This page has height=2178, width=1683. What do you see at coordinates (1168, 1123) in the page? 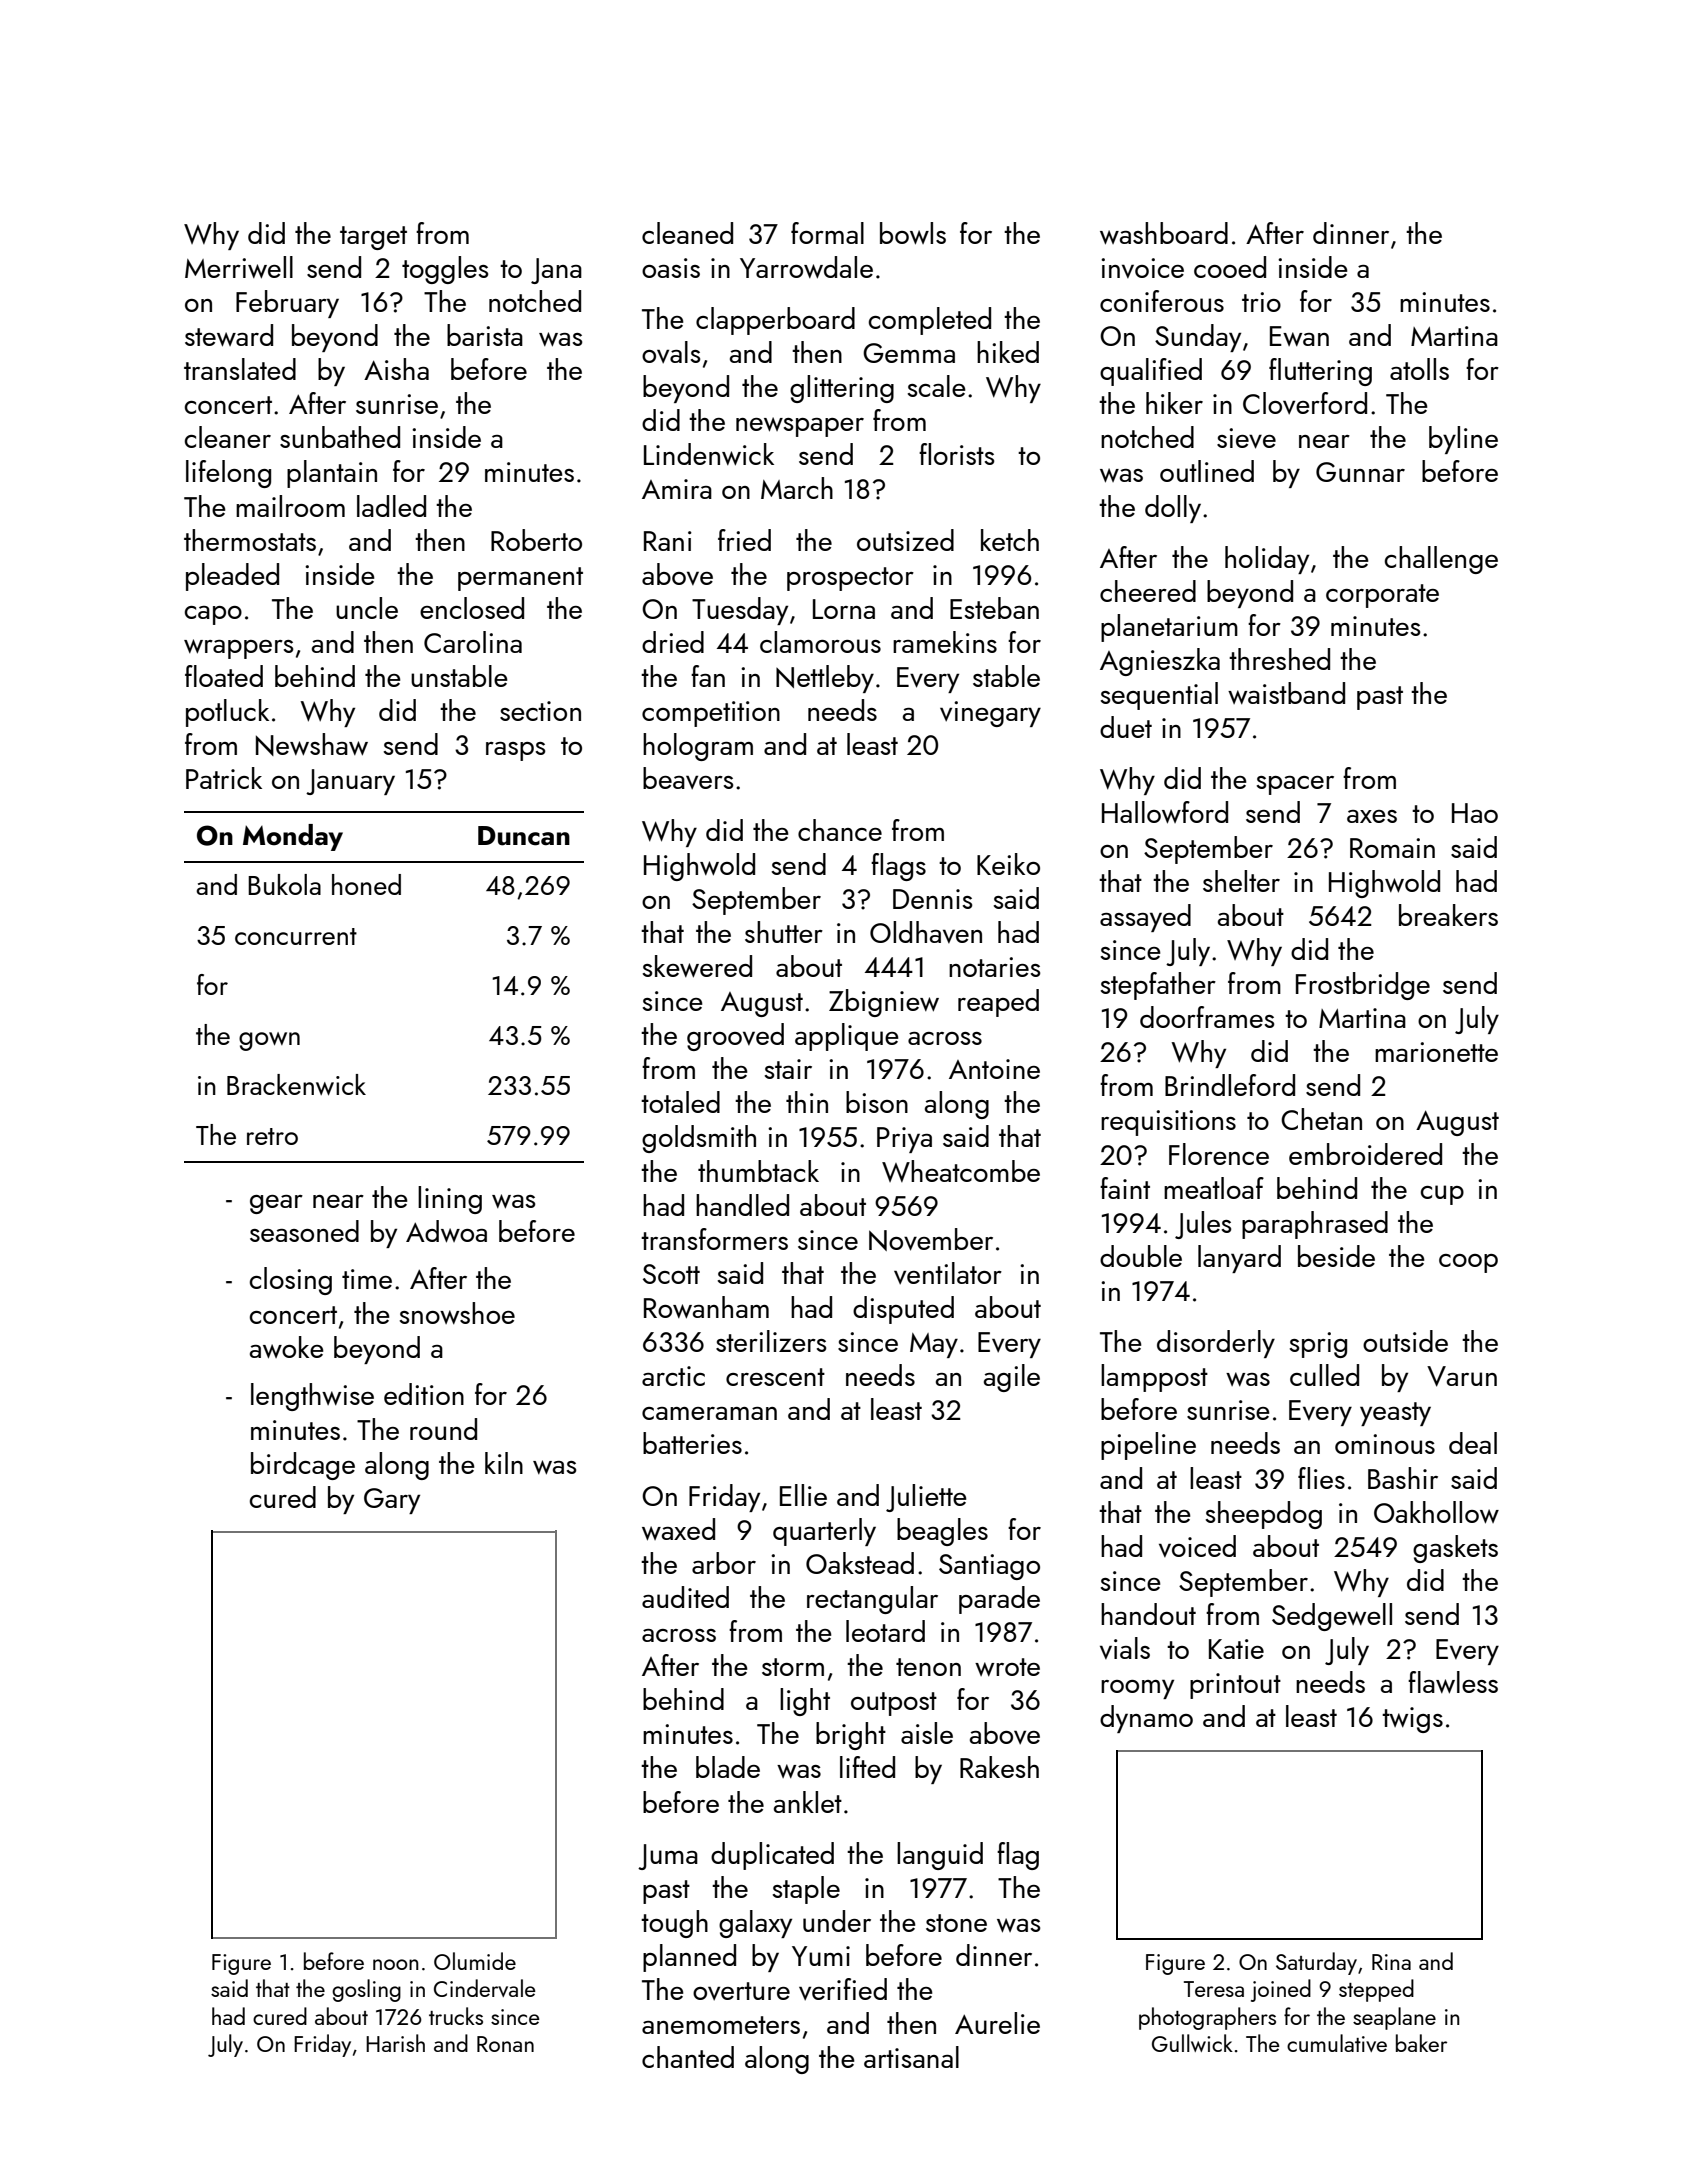
I see `requisitions` at bounding box center [1168, 1123].
